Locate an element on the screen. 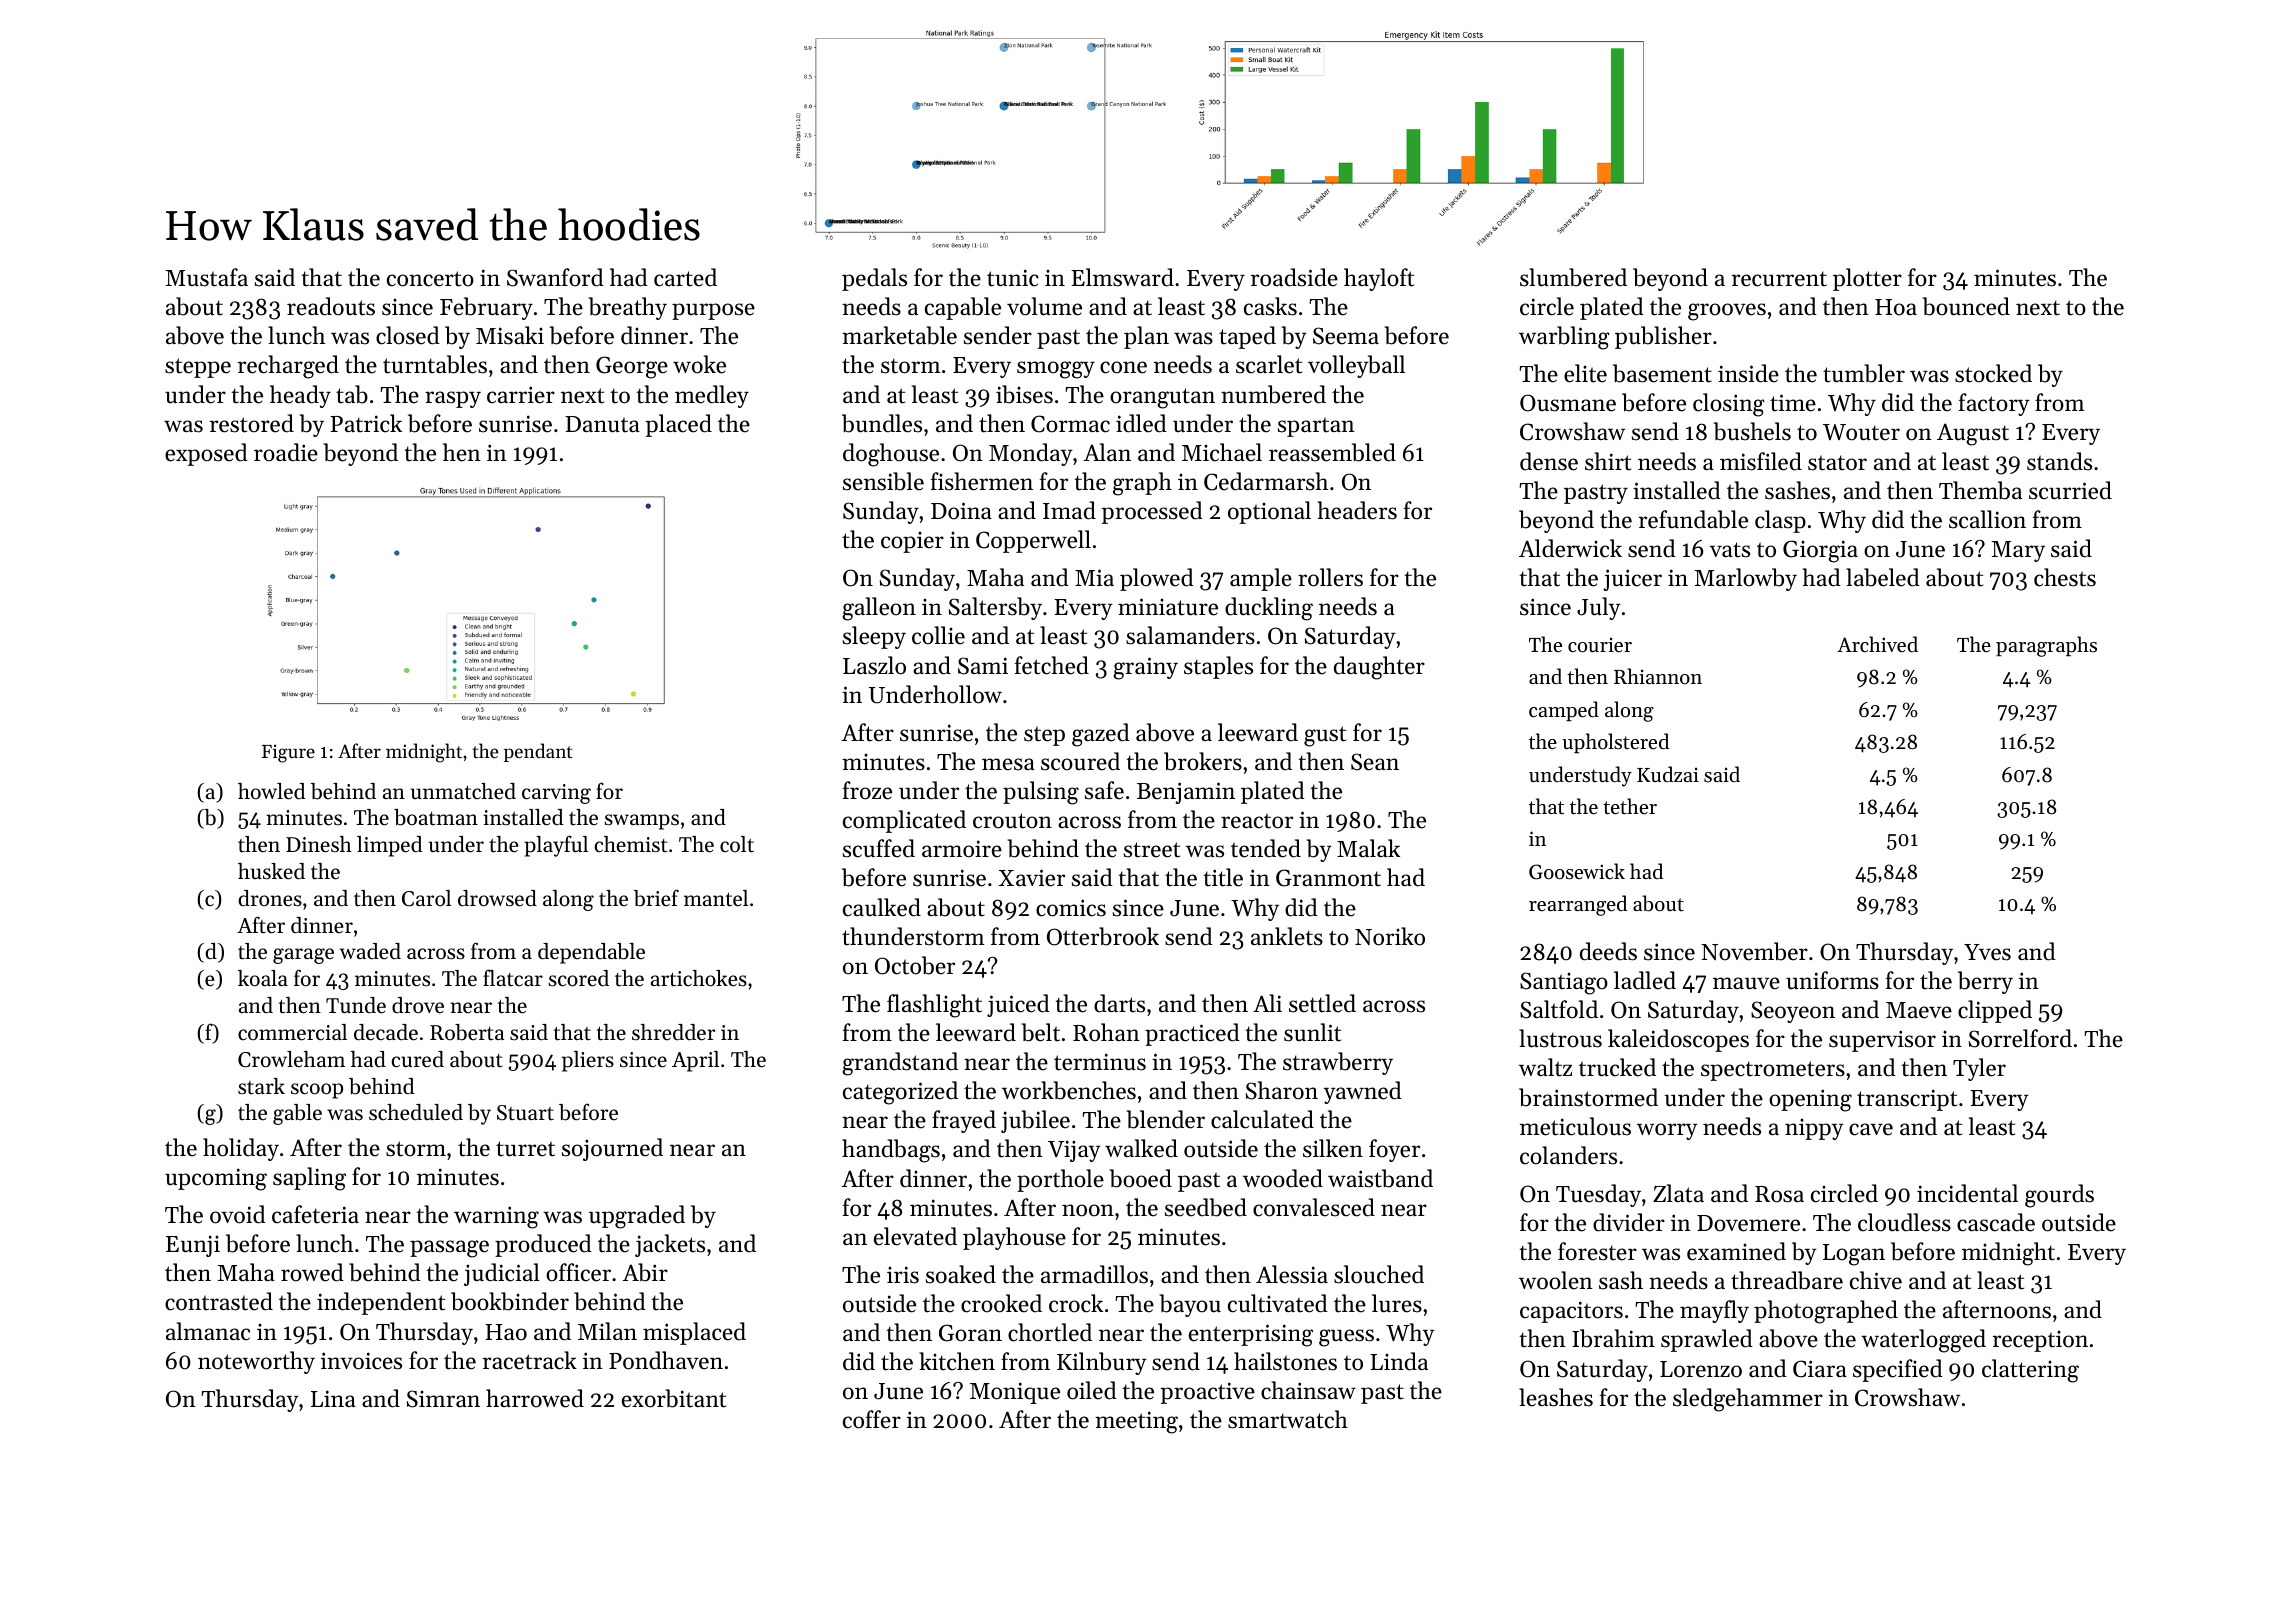  concerto is located at coordinates (430, 279).
